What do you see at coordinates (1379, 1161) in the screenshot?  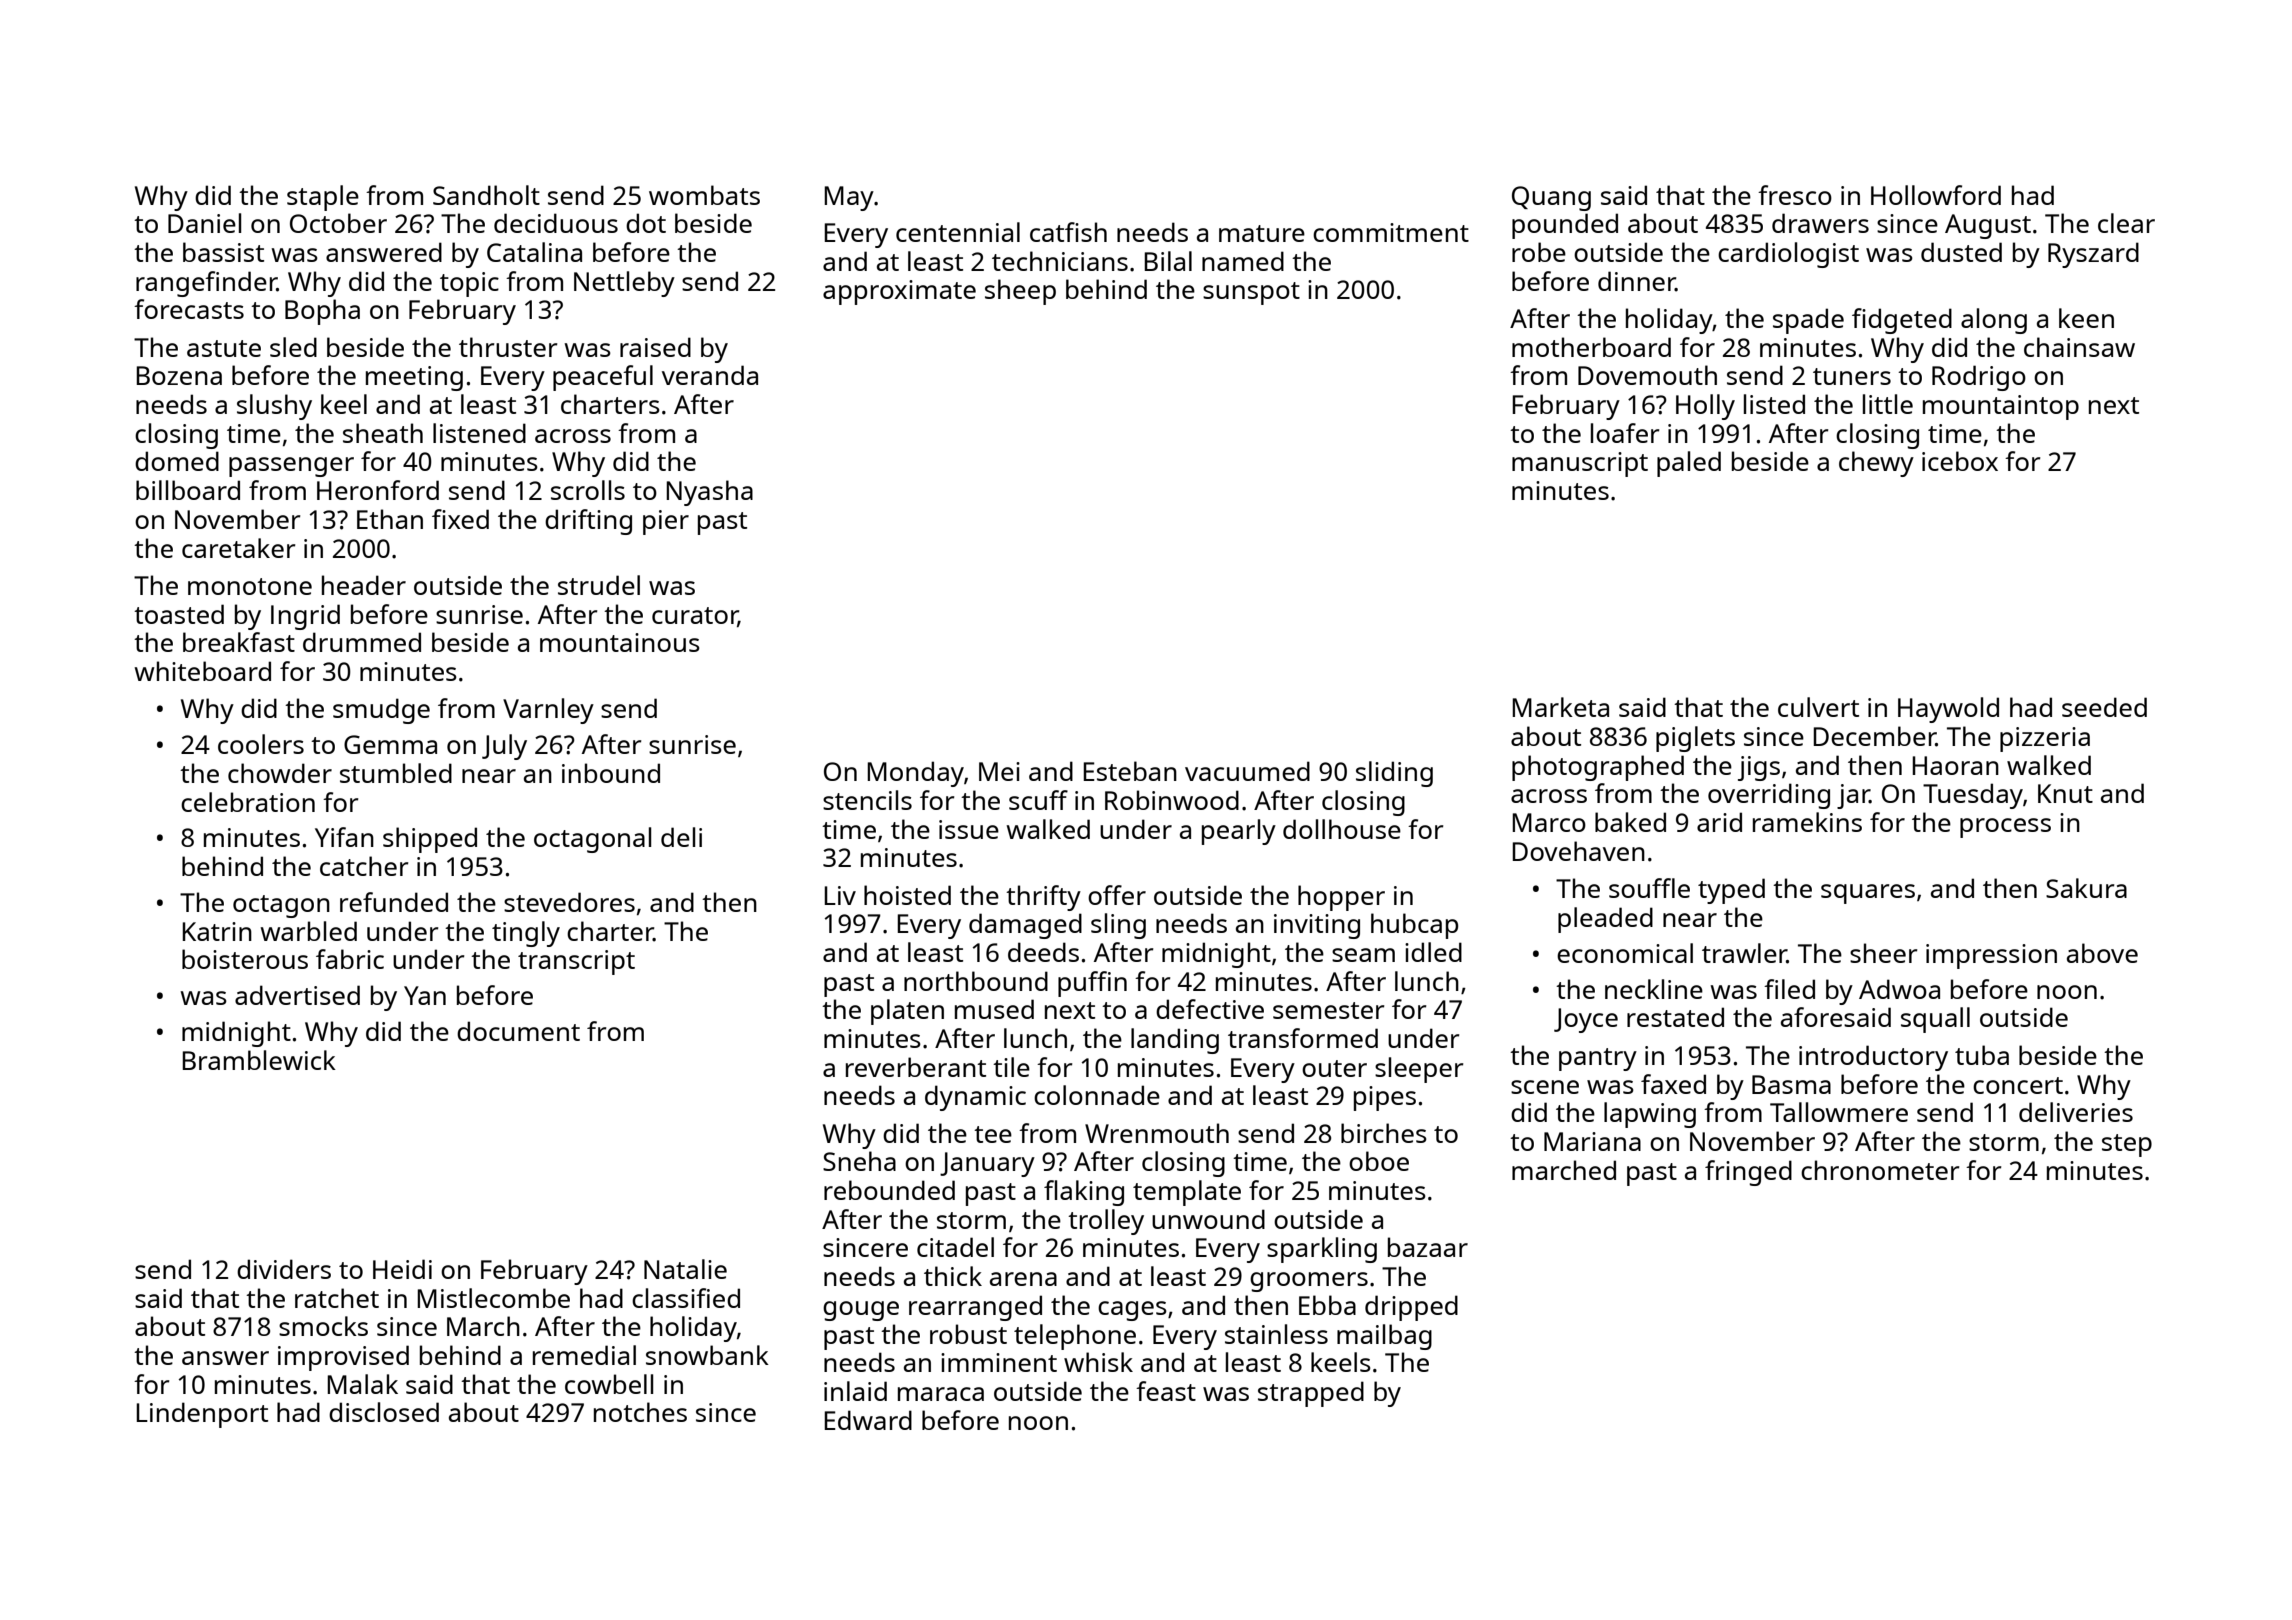 I see `oboe` at bounding box center [1379, 1161].
